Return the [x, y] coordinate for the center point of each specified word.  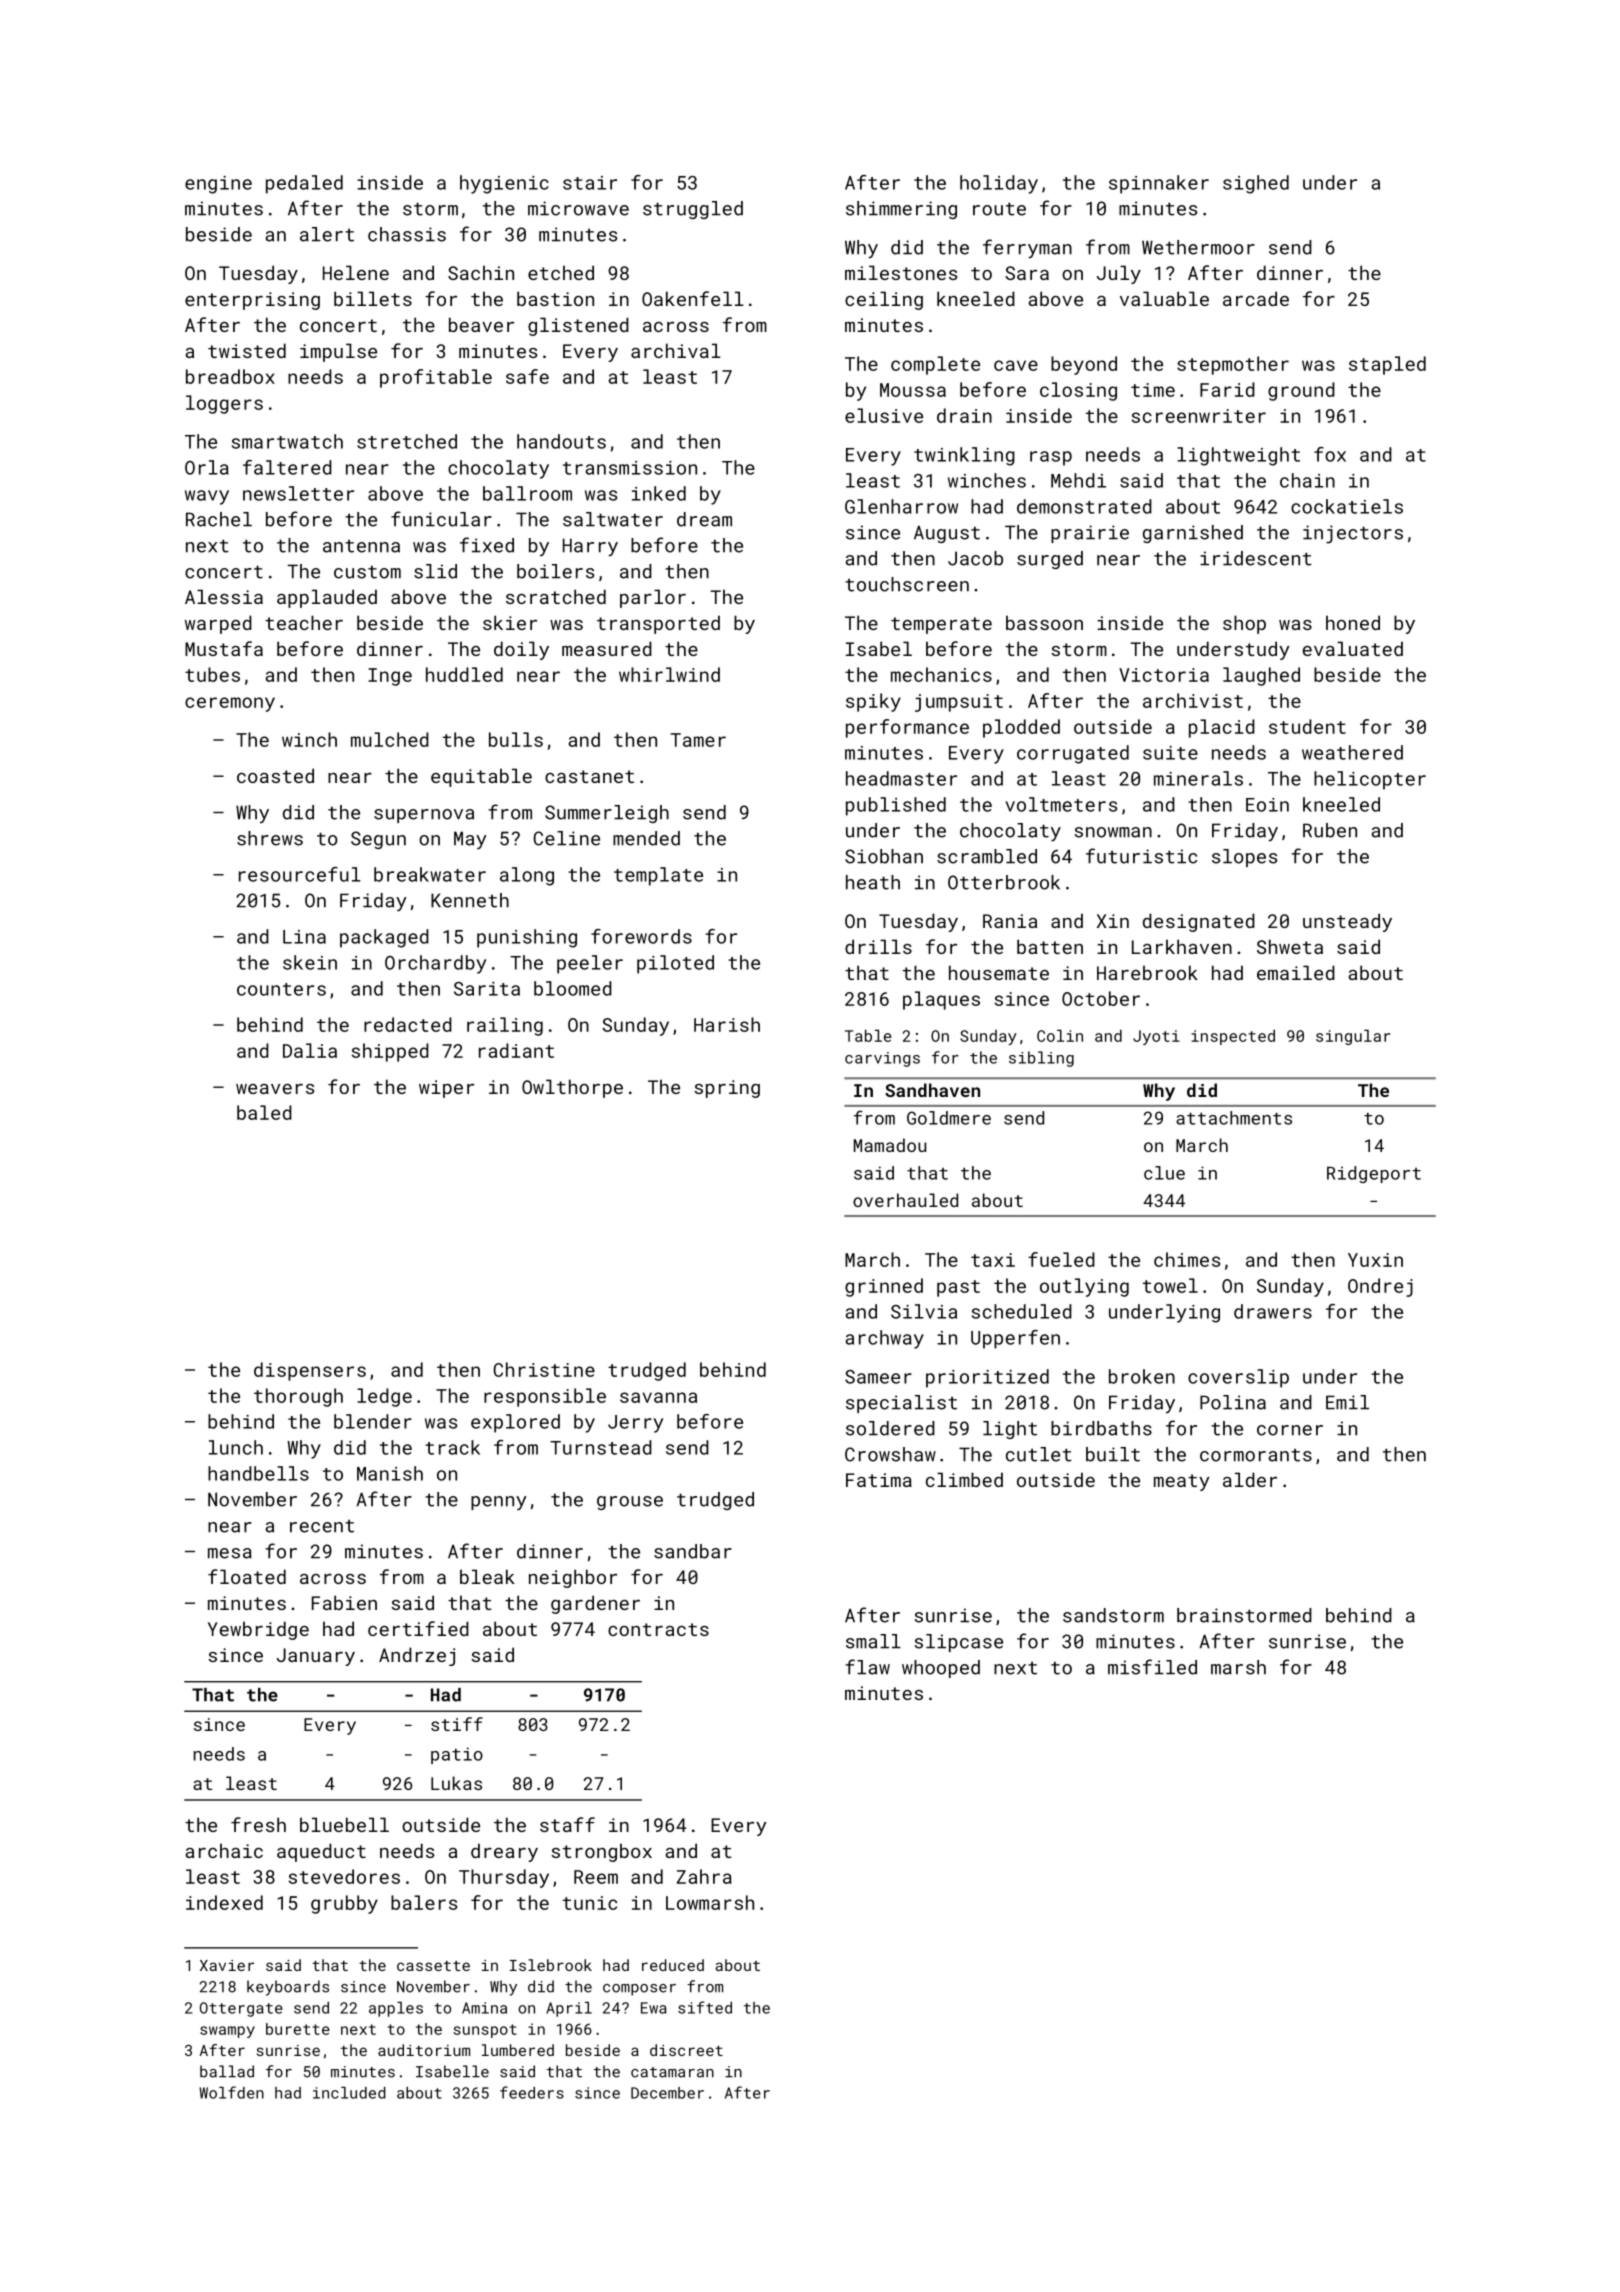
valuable [1164, 298]
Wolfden [231, 2092]
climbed [964, 1479]
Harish [727, 1024]
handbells [258, 1473]
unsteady [1347, 922]
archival [676, 350]
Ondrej [1380, 1287]
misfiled [1152, 1667]
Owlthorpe [572, 1088]
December [667, 2093]
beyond [1084, 365]
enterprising [252, 301]
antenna [361, 546]
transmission [630, 468]
